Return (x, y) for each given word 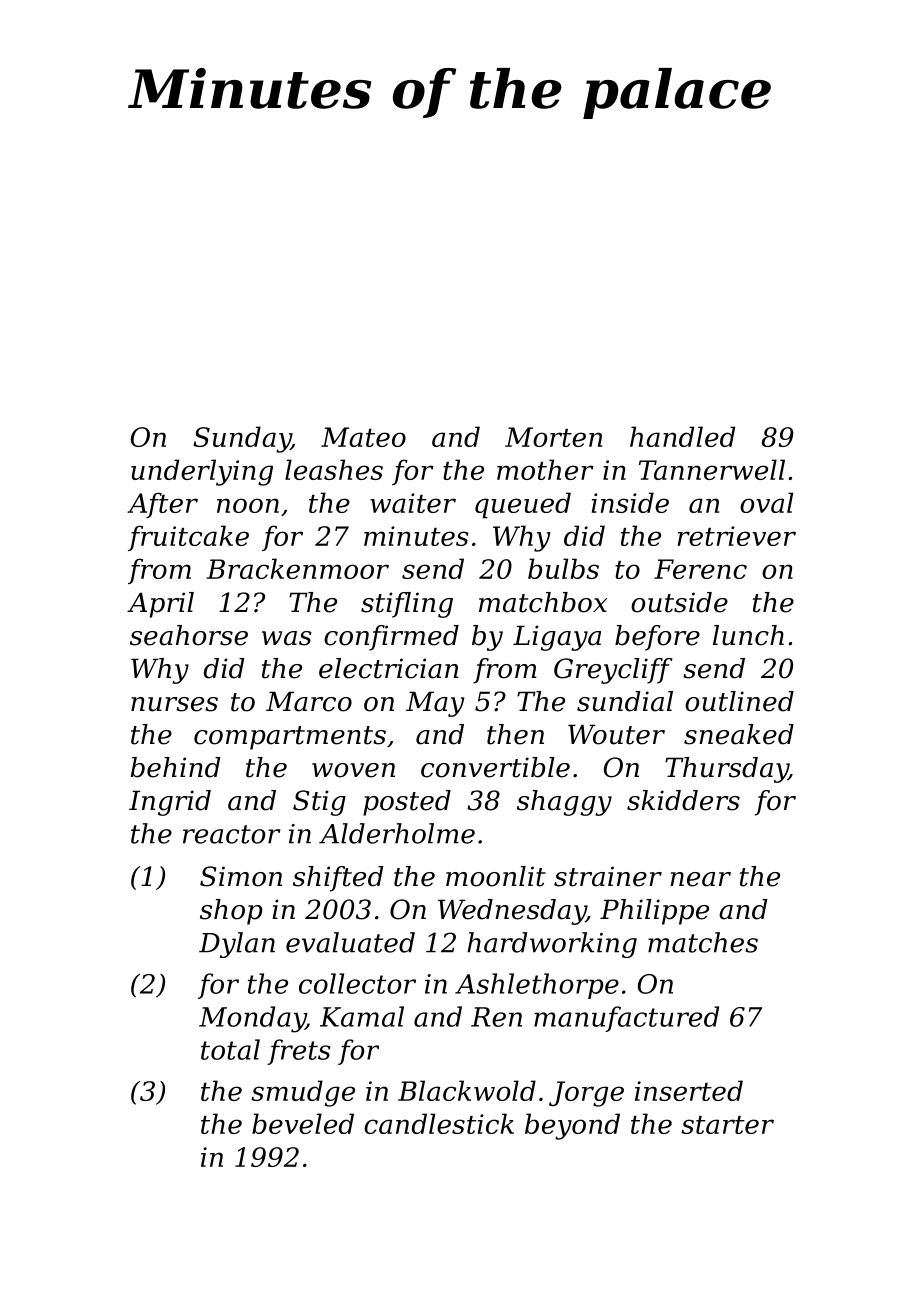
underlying (202, 472)
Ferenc (700, 569)
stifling (407, 605)
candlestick (439, 1123)
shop (231, 912)
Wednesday (512, 912)
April (160, 605)
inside (630, 502)
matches (703, 942)
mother (545, 469)
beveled (303, 1123)
